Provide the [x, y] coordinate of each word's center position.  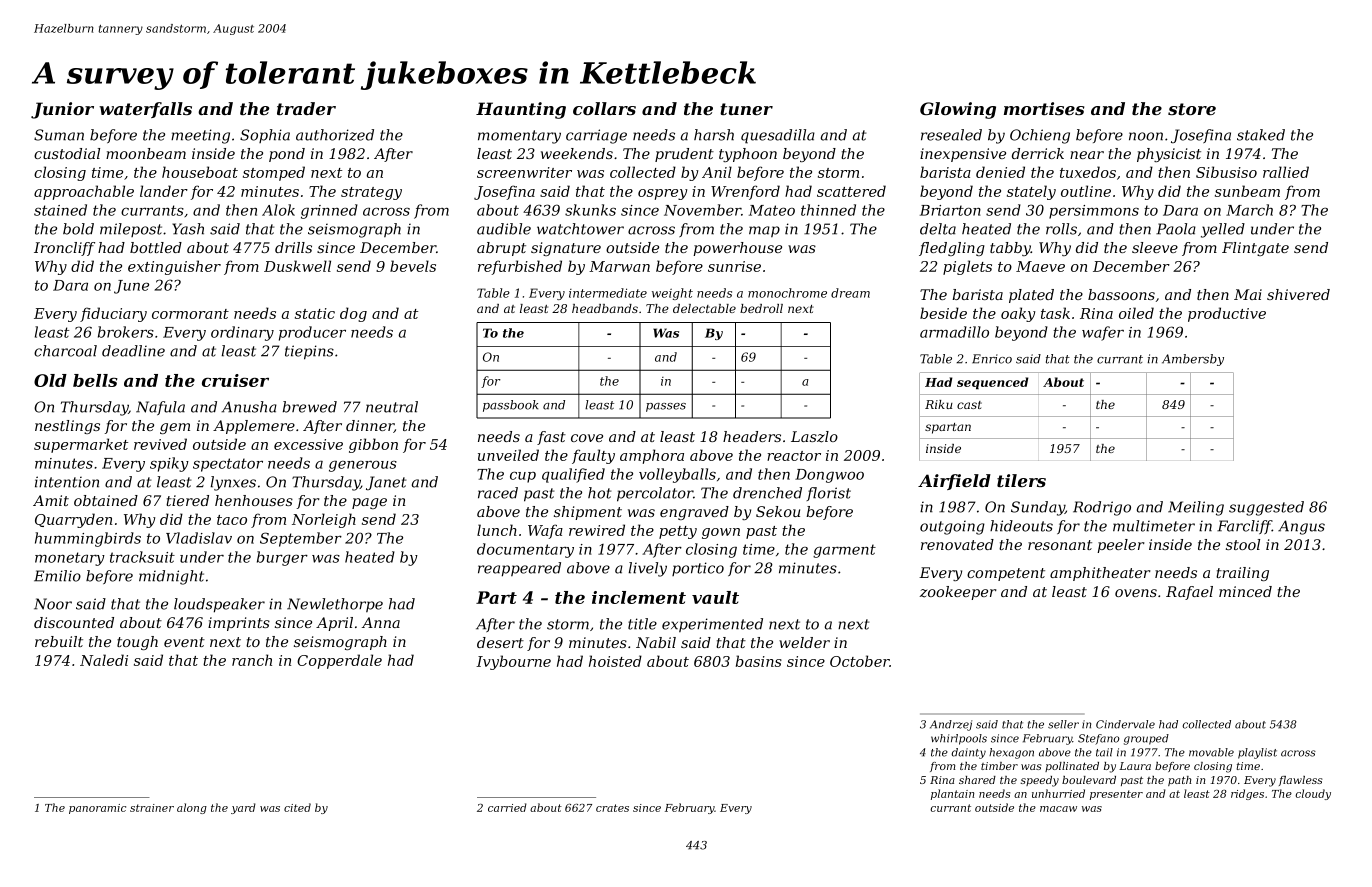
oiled [1136, 313]
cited [297, 807]
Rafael [1189, 593]
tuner [746, 109]
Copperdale [339, 661]
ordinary [242, 333]
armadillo [954, 332]
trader [306, 108]
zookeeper [958, 593]
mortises [1044, 108]
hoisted [615, 661]
